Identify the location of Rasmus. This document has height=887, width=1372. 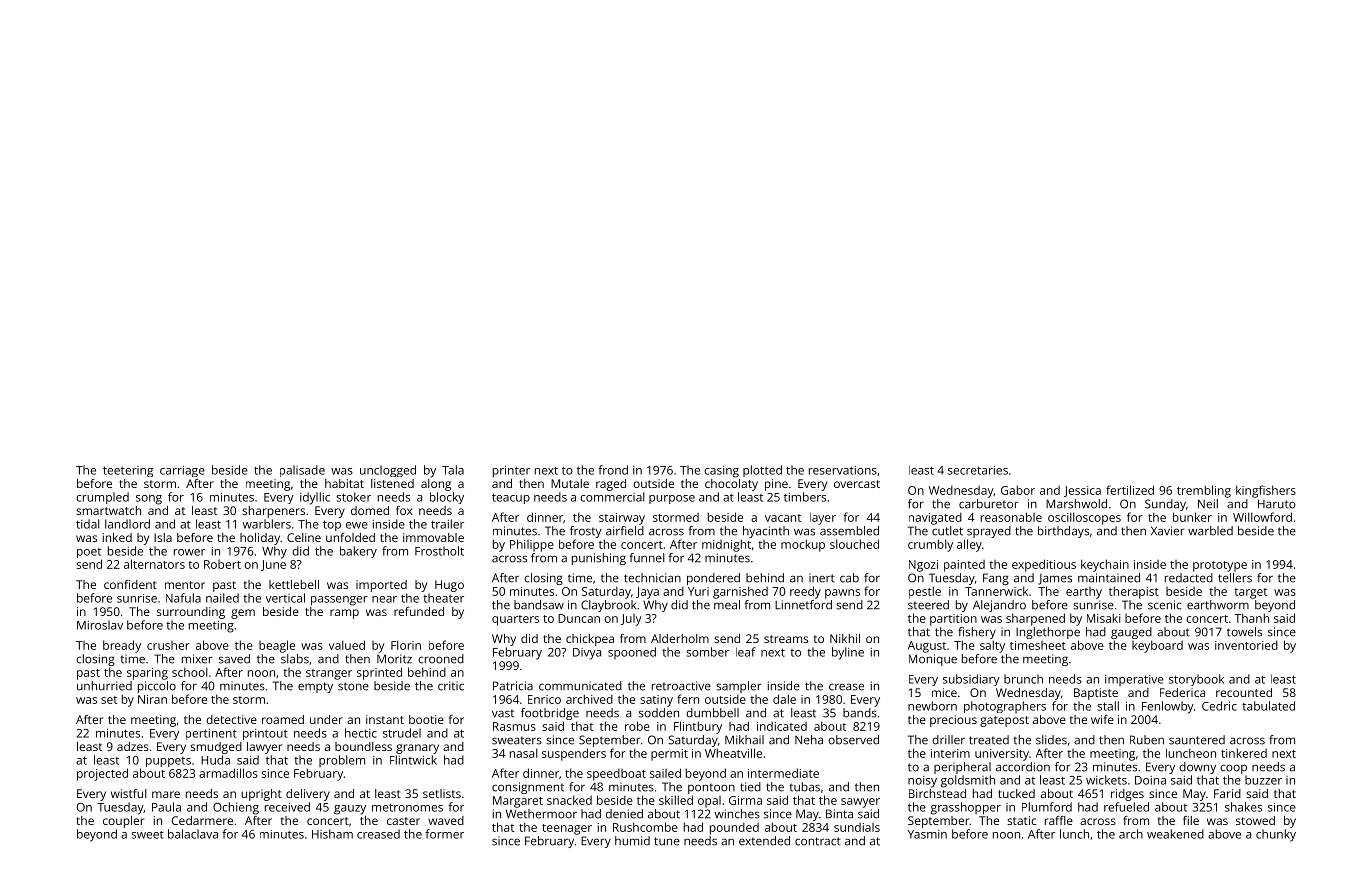
(514, 726).
